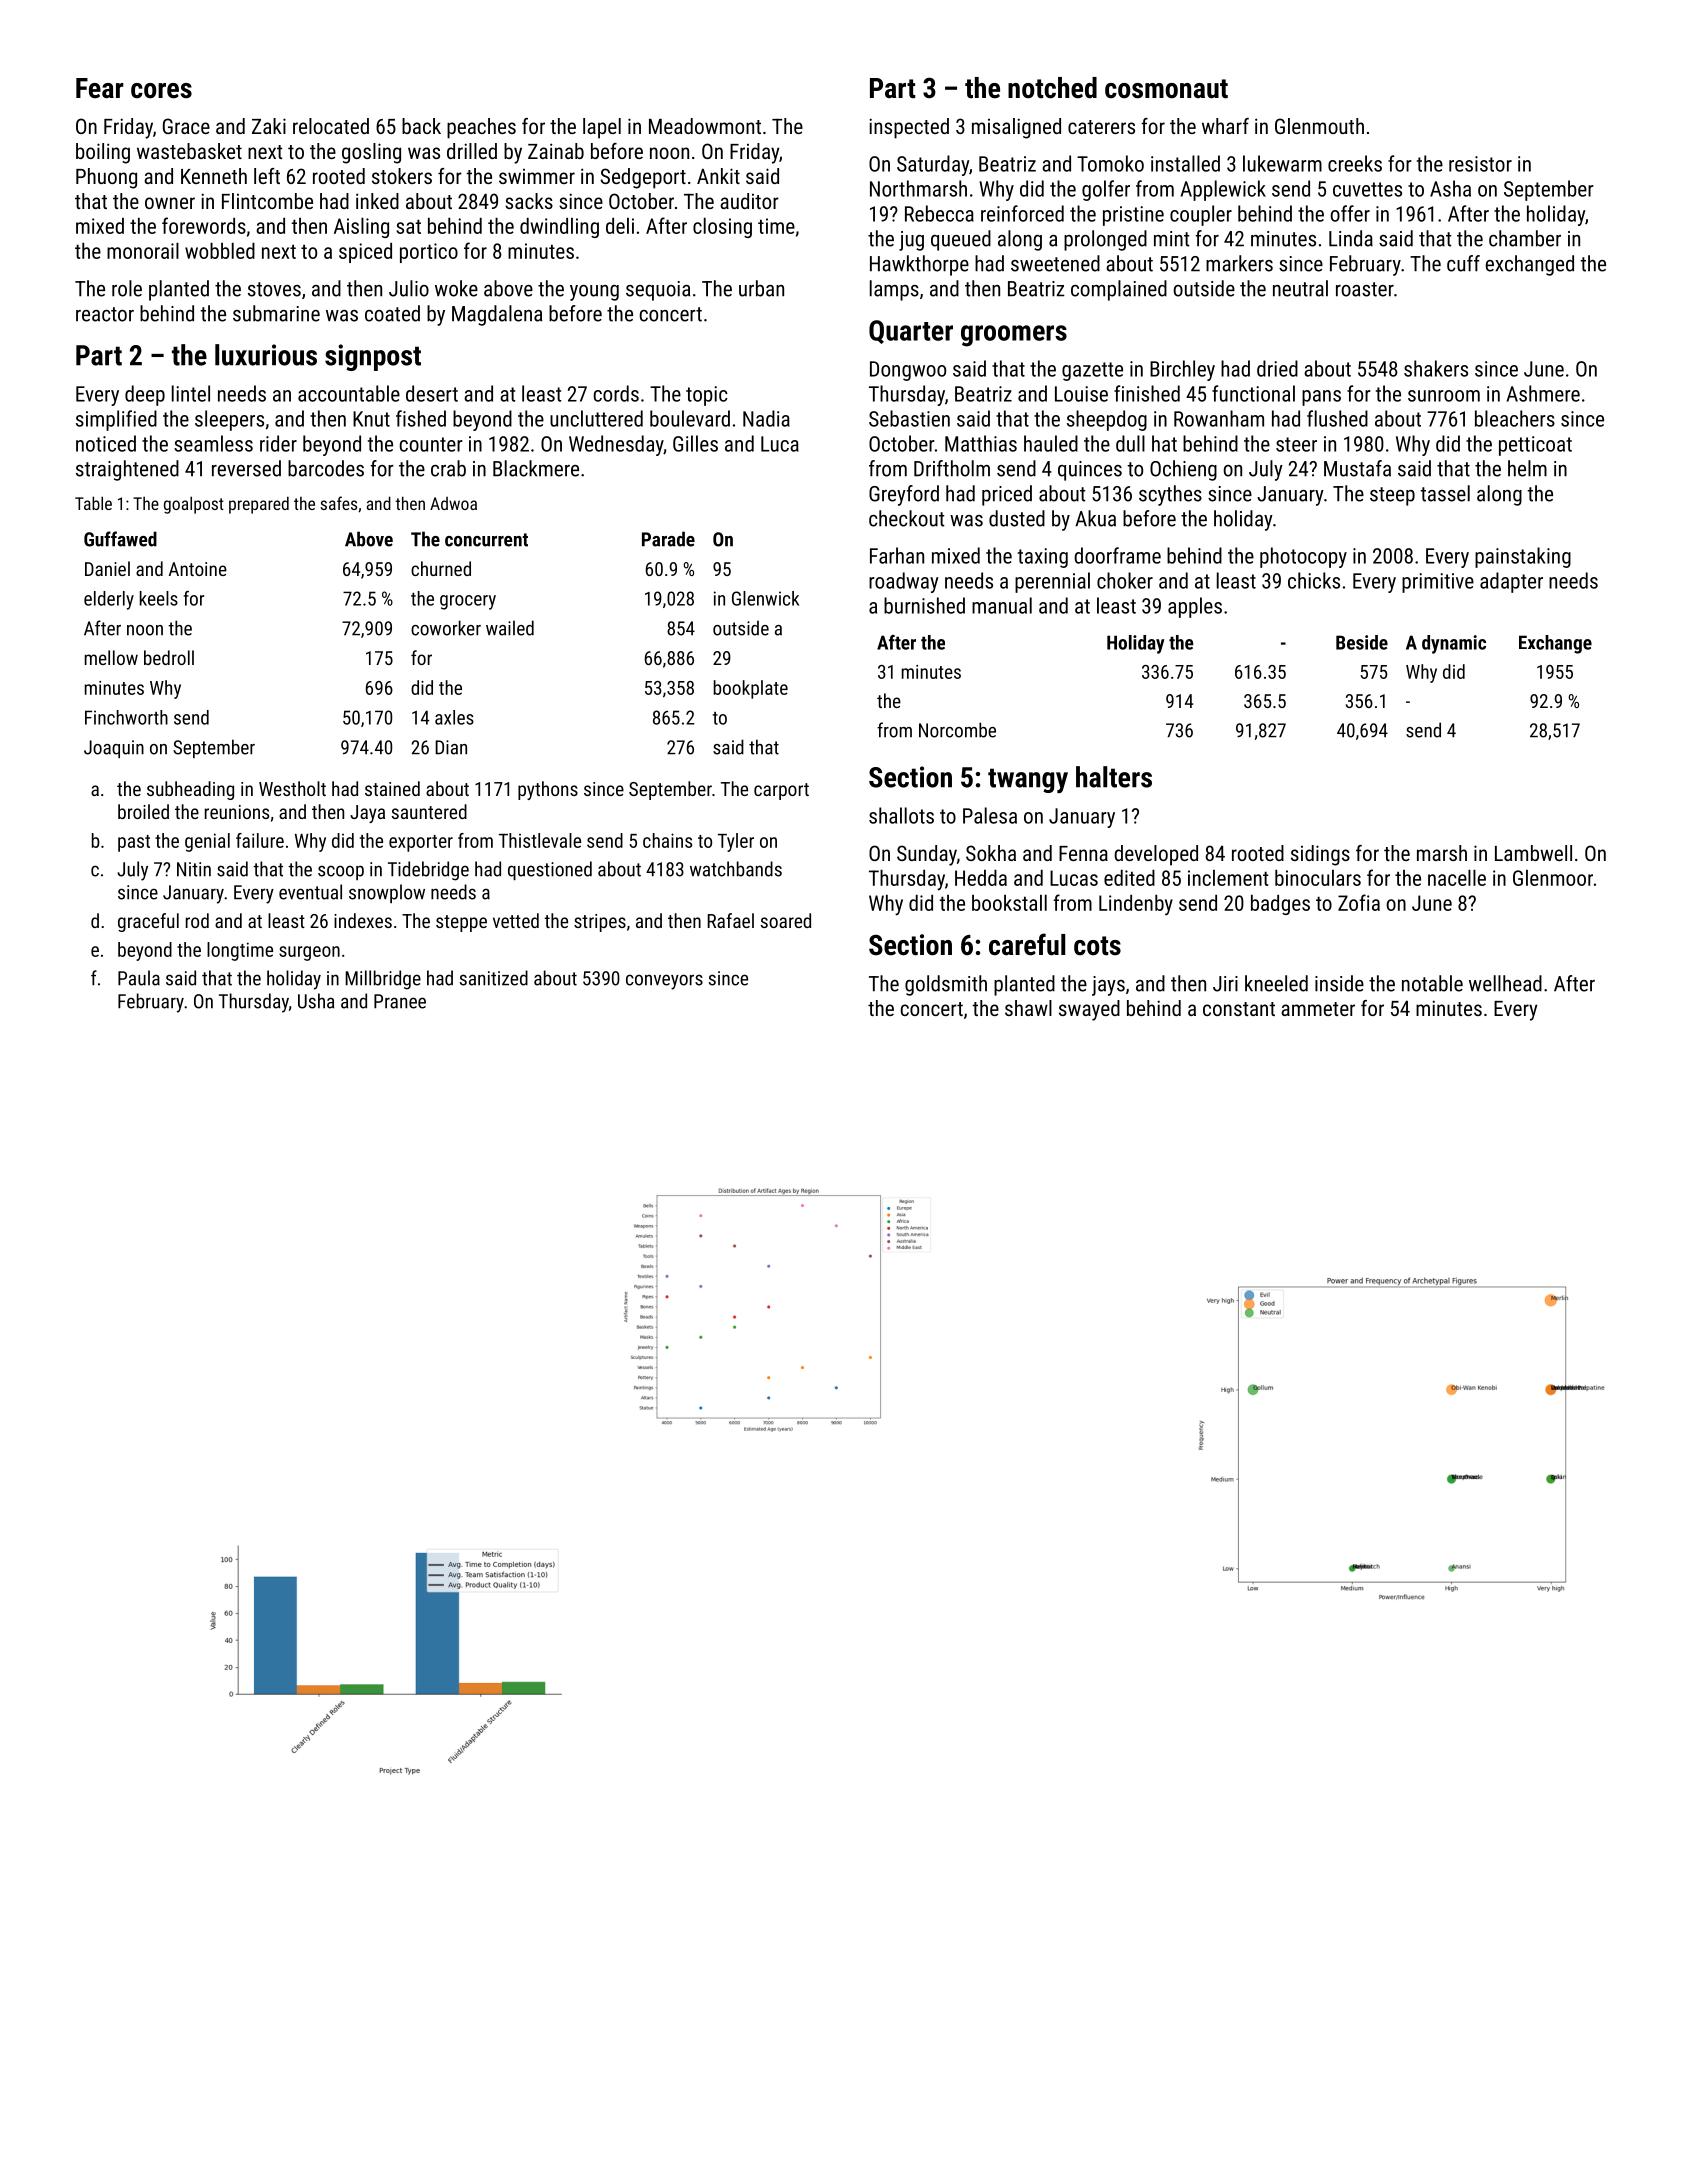 The height and width of the screenshot is (2178, 1683). I want to click on Beside, so click(1362, 642).
